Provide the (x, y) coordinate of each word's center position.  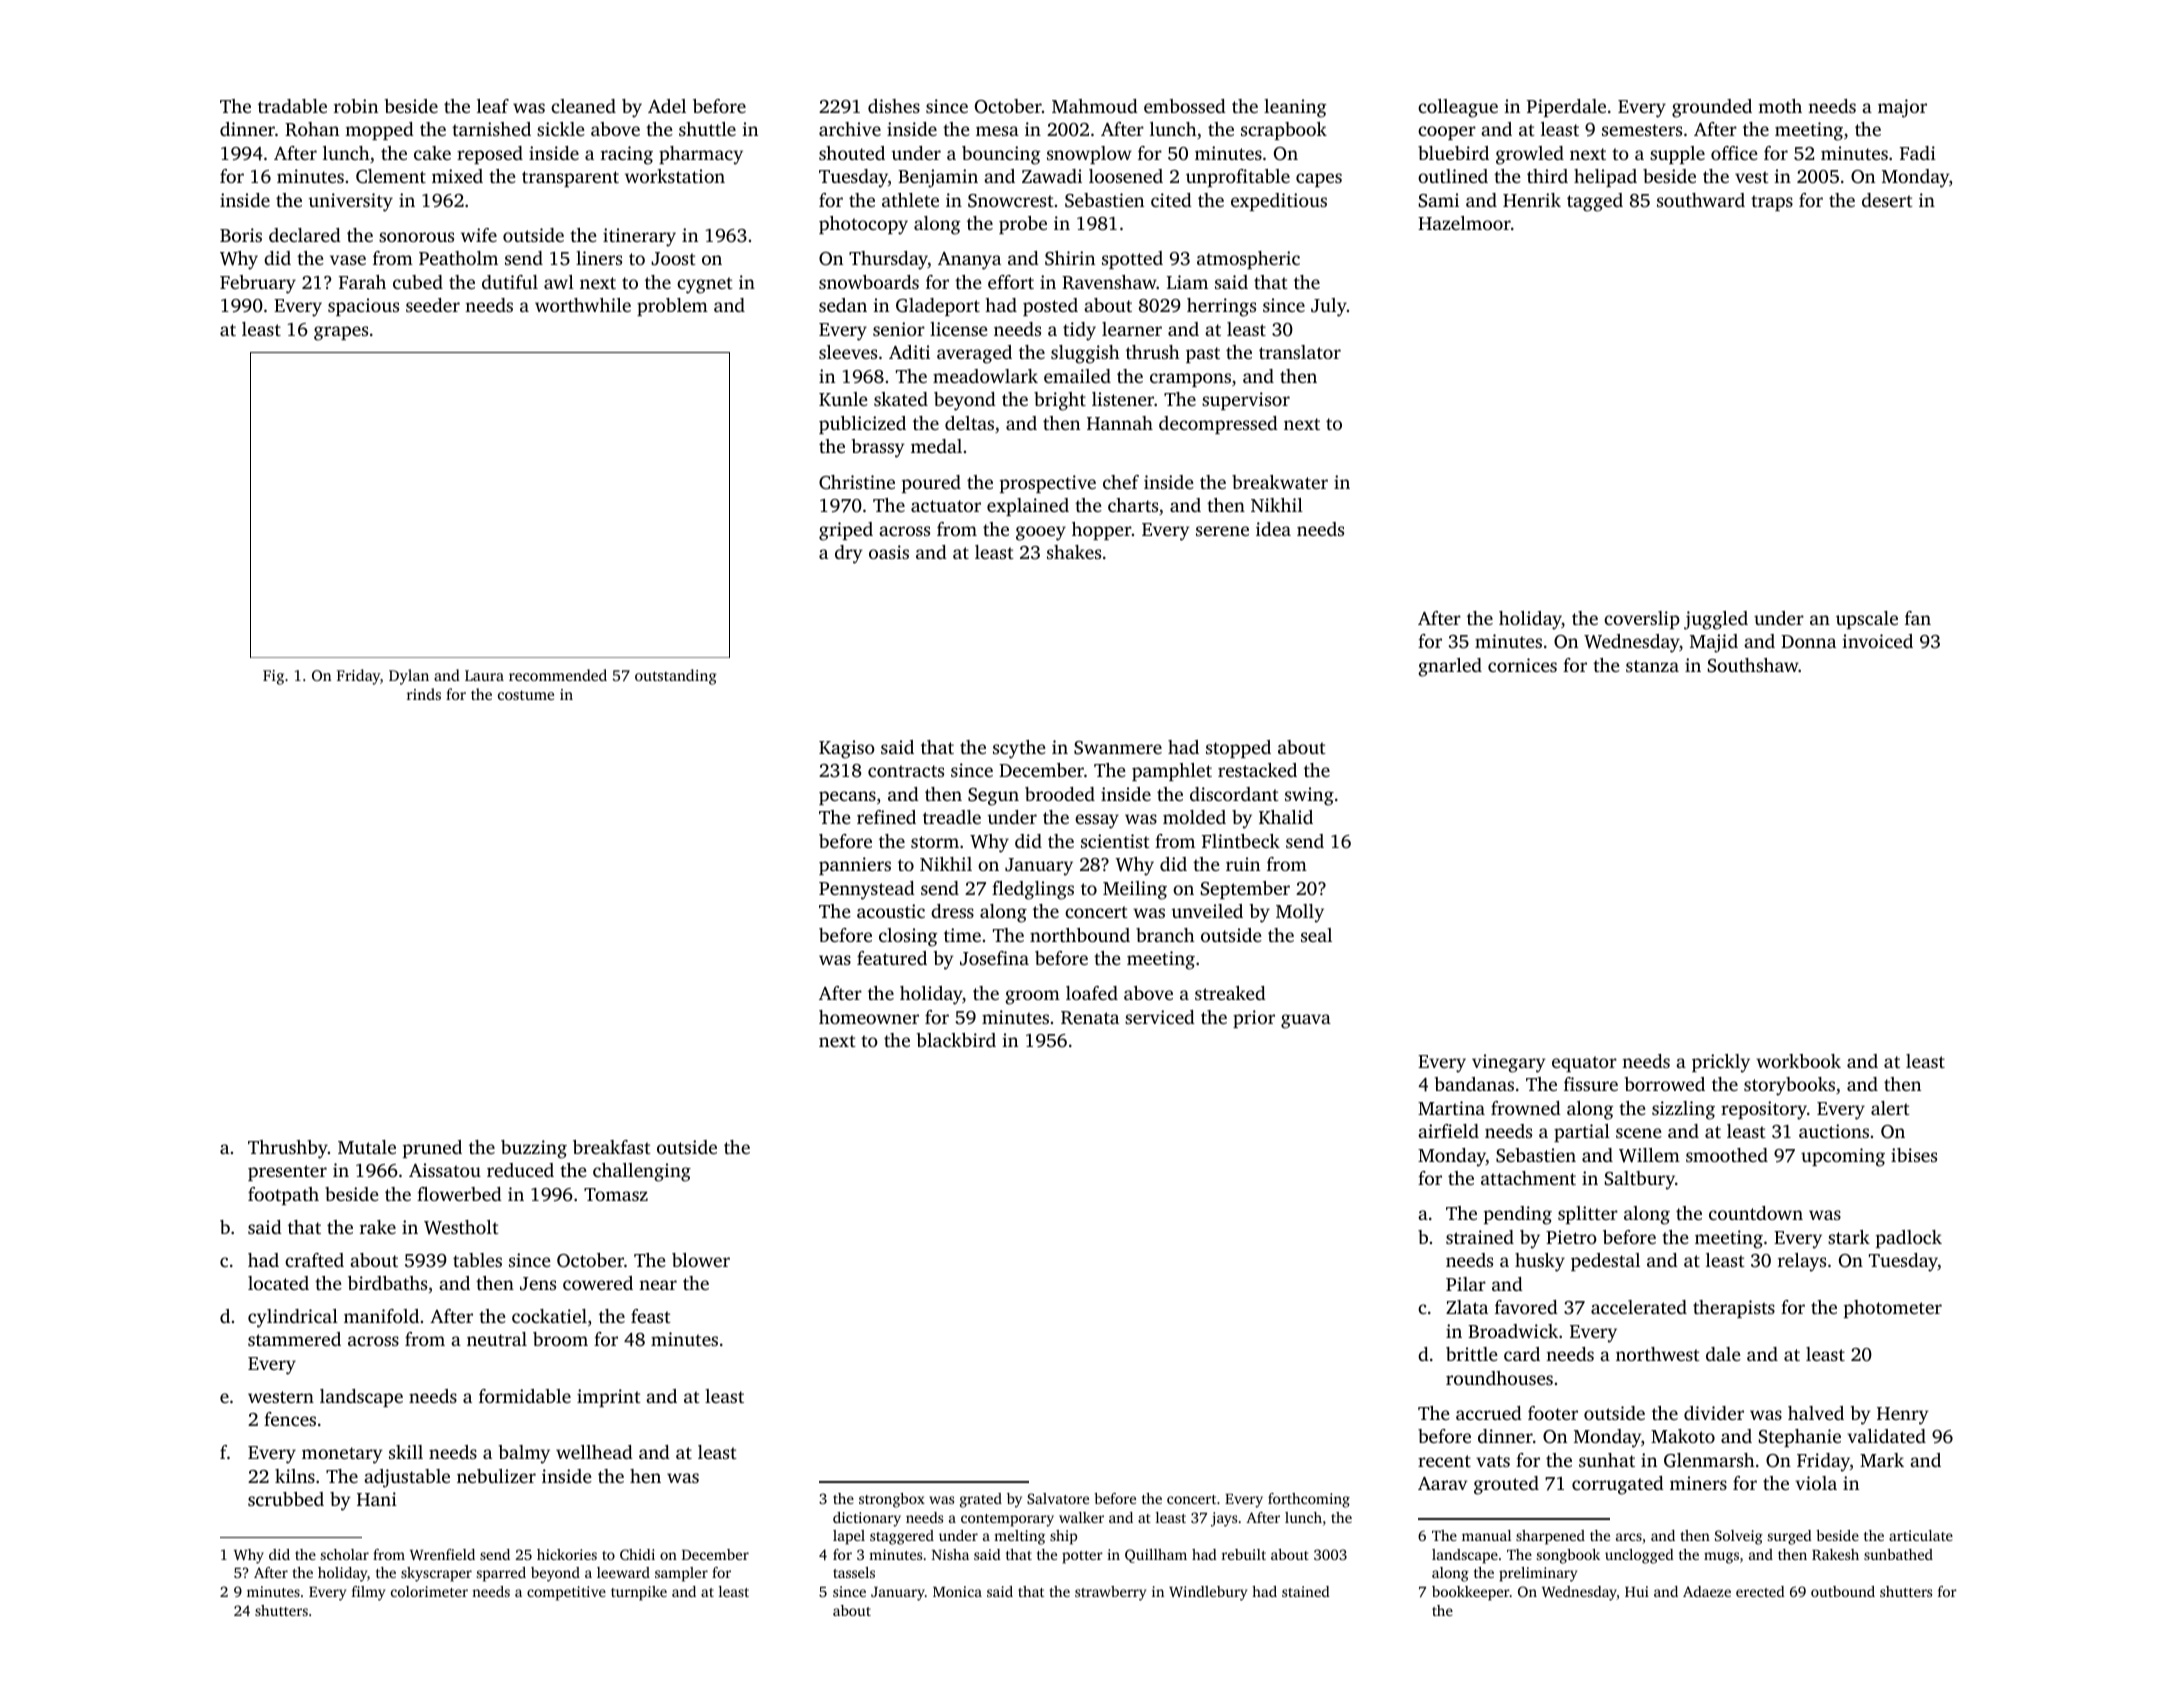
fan (1918, 618)
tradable (292, 106)
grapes (341, 333)
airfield (1448, 1131)
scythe (1019, 749)
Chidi (637, 1554)
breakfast (612, 1147)
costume (526, 695)
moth (1780, 106)
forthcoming (1309, 1500)
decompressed (1218, 425)
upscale (1867, 620)
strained (1480, 1237)
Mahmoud (1095, 106)
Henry (1903, 1416)
